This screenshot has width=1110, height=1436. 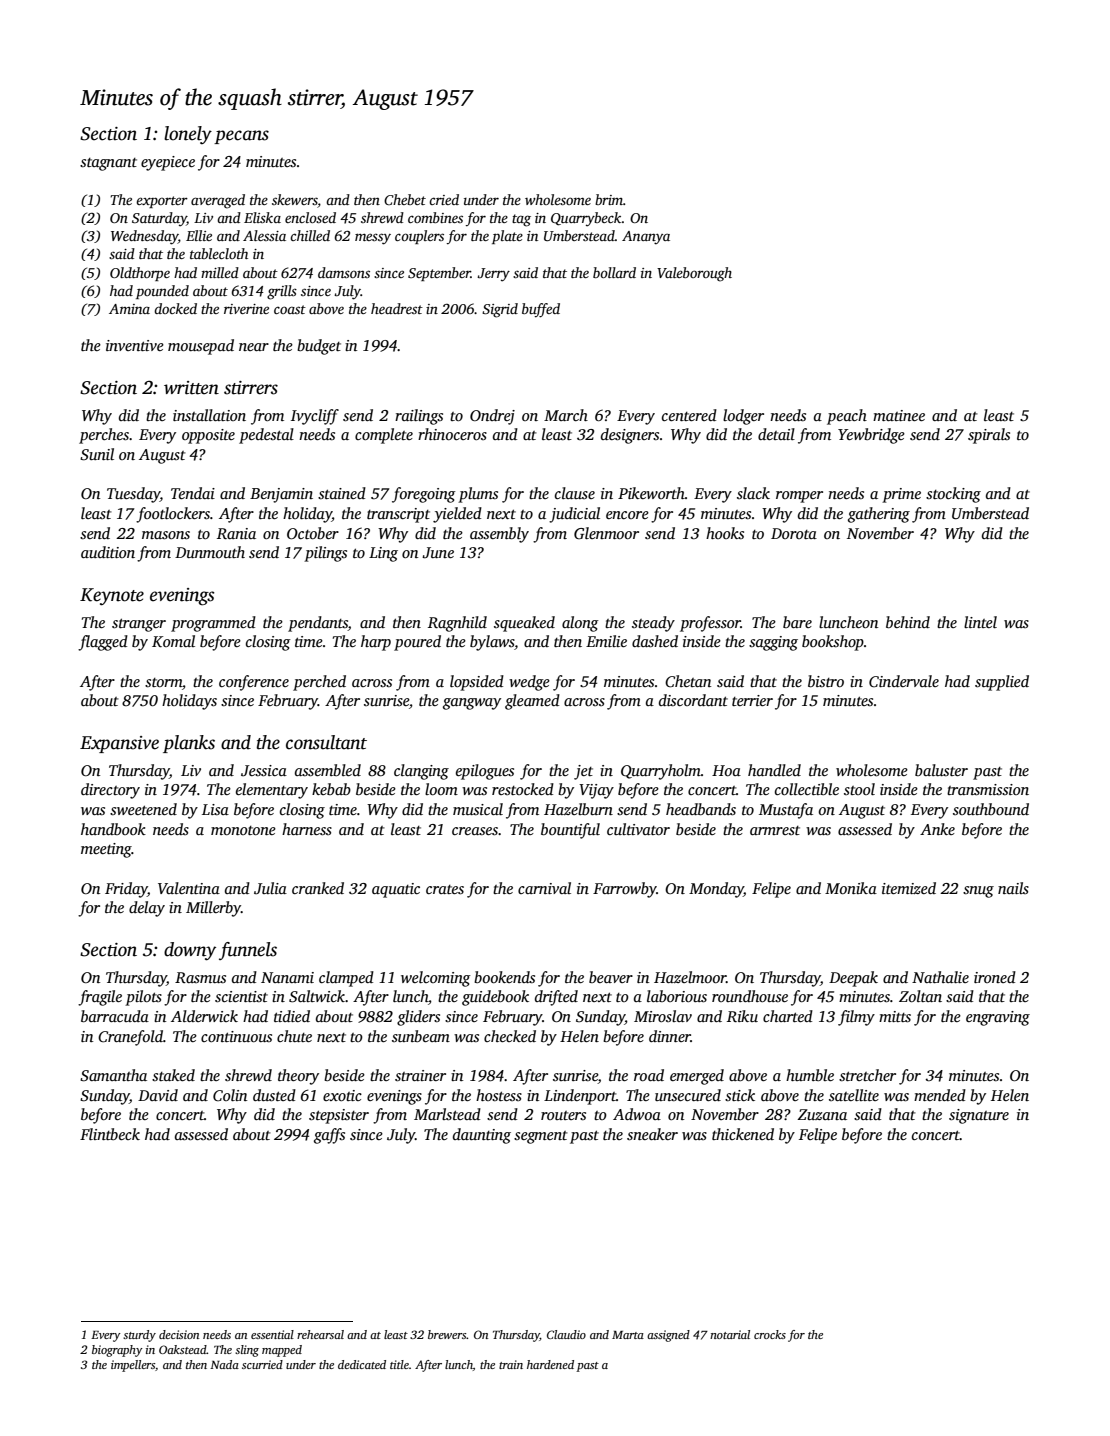 What do you see at coordinates (550, 1364) in the screenshot?
I see `hardened` at bounding box center [550, 1364].
